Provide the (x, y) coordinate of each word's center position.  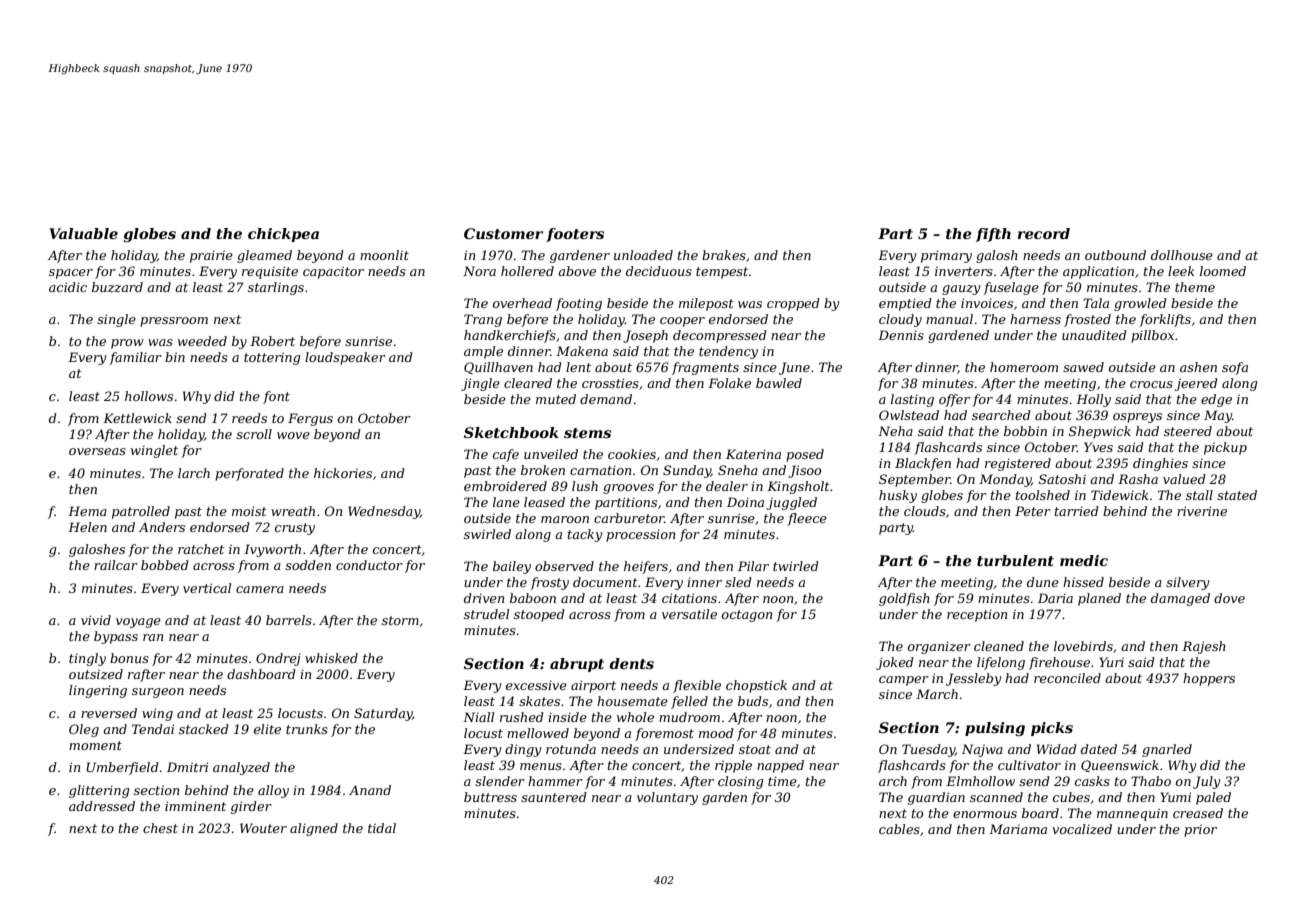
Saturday (383, 714)
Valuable (83, 233)
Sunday (687, 471)
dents (631, 663)
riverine (1202, 511)
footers (575, 235)
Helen (87, 527)
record (1044, 233)
